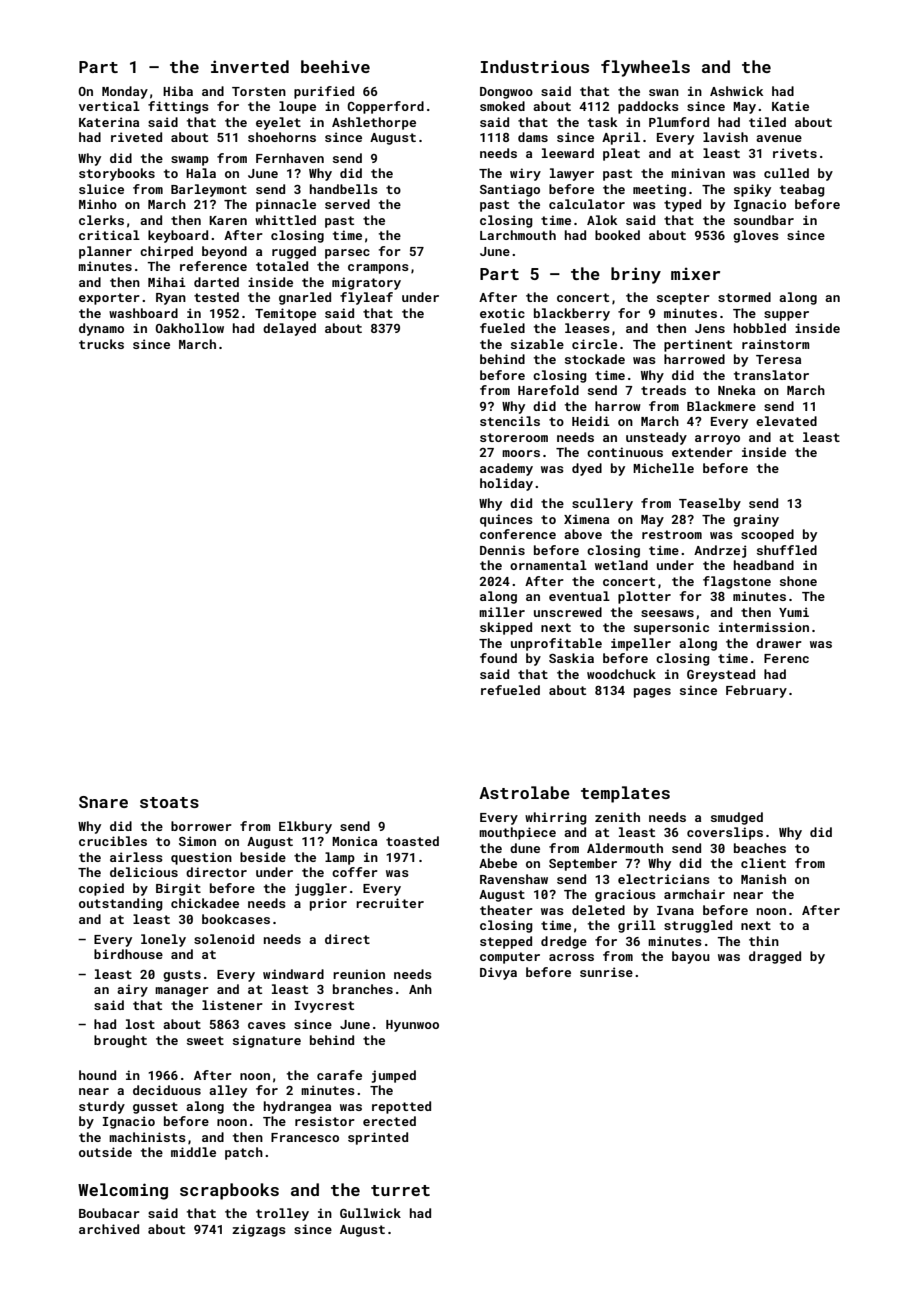  Describe the element at coordinates (335, 66) in the screenshot. I see `beehive` at that location.
